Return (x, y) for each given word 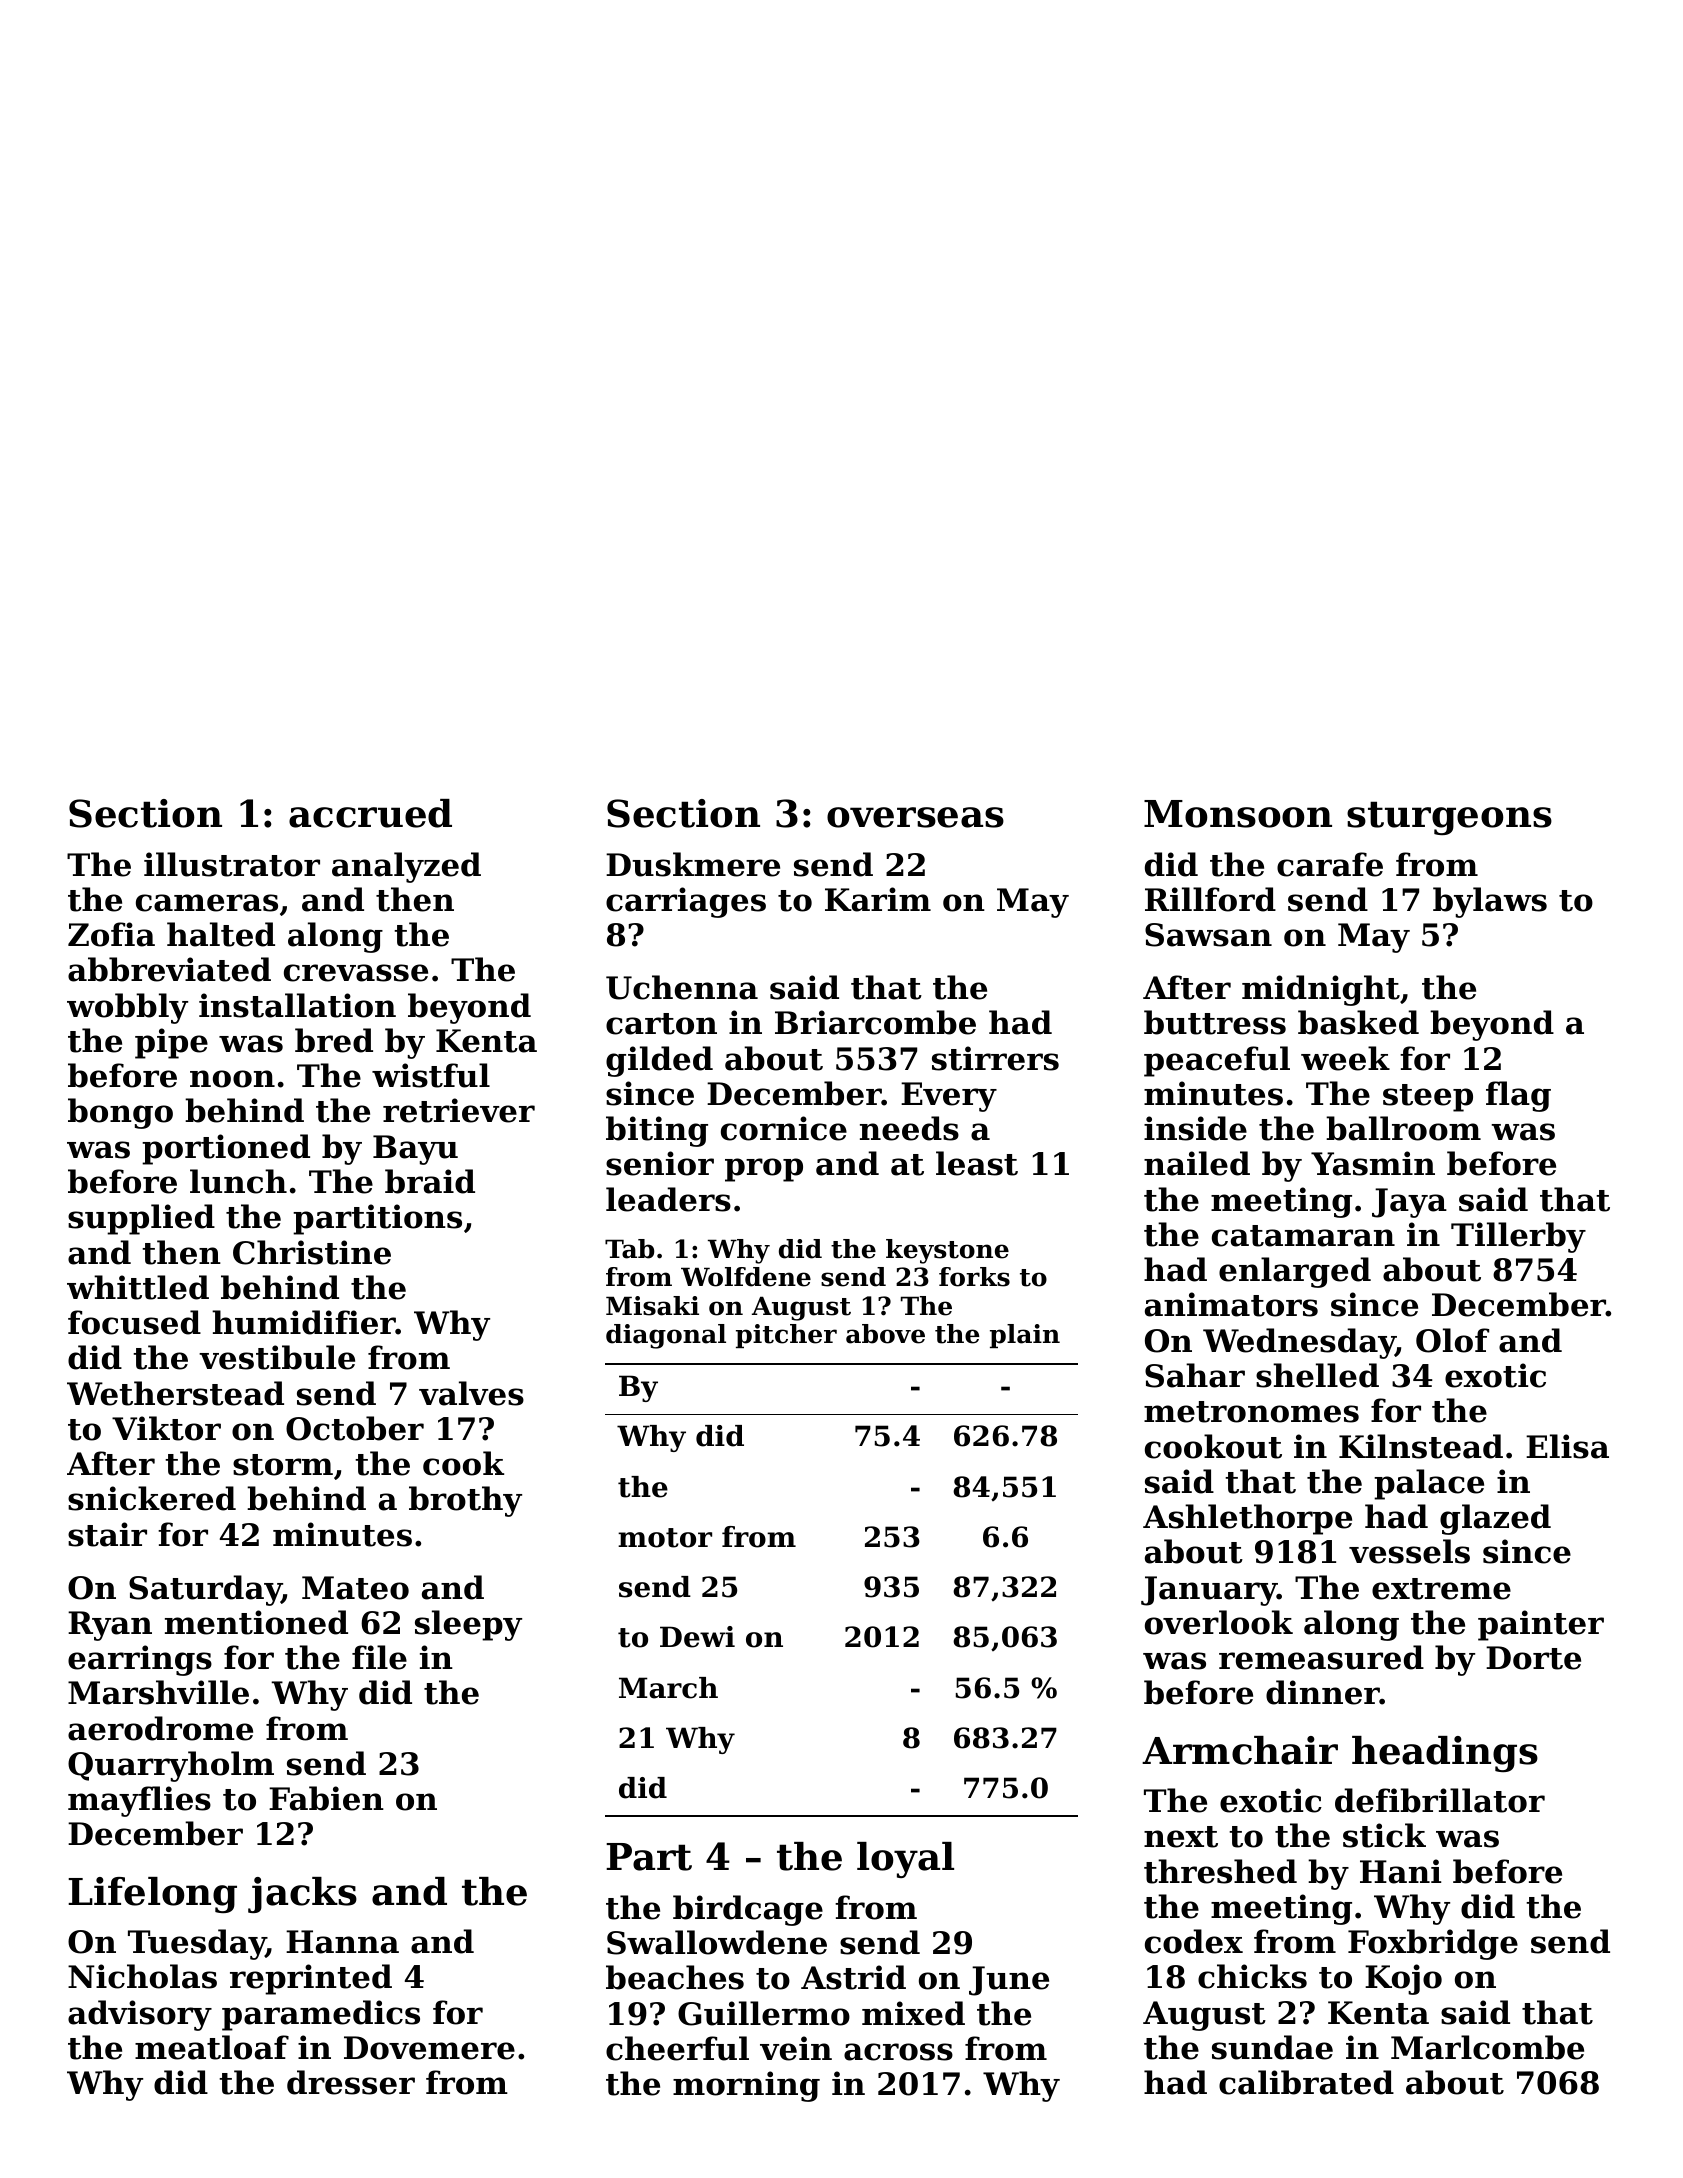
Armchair (1240, 1750)
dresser (351, 2082)
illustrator (232, 864)
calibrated (1306, 2082)
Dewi (697, 1637)
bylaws (1490, 902)
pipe (171, 1043)
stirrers (995, 1058)
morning (746, 2086)
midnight (1321, 990)
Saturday (205, 1590)
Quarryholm (171, 1766)
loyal (905, 1860)
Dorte (1533, 1658)
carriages (686, 902)
